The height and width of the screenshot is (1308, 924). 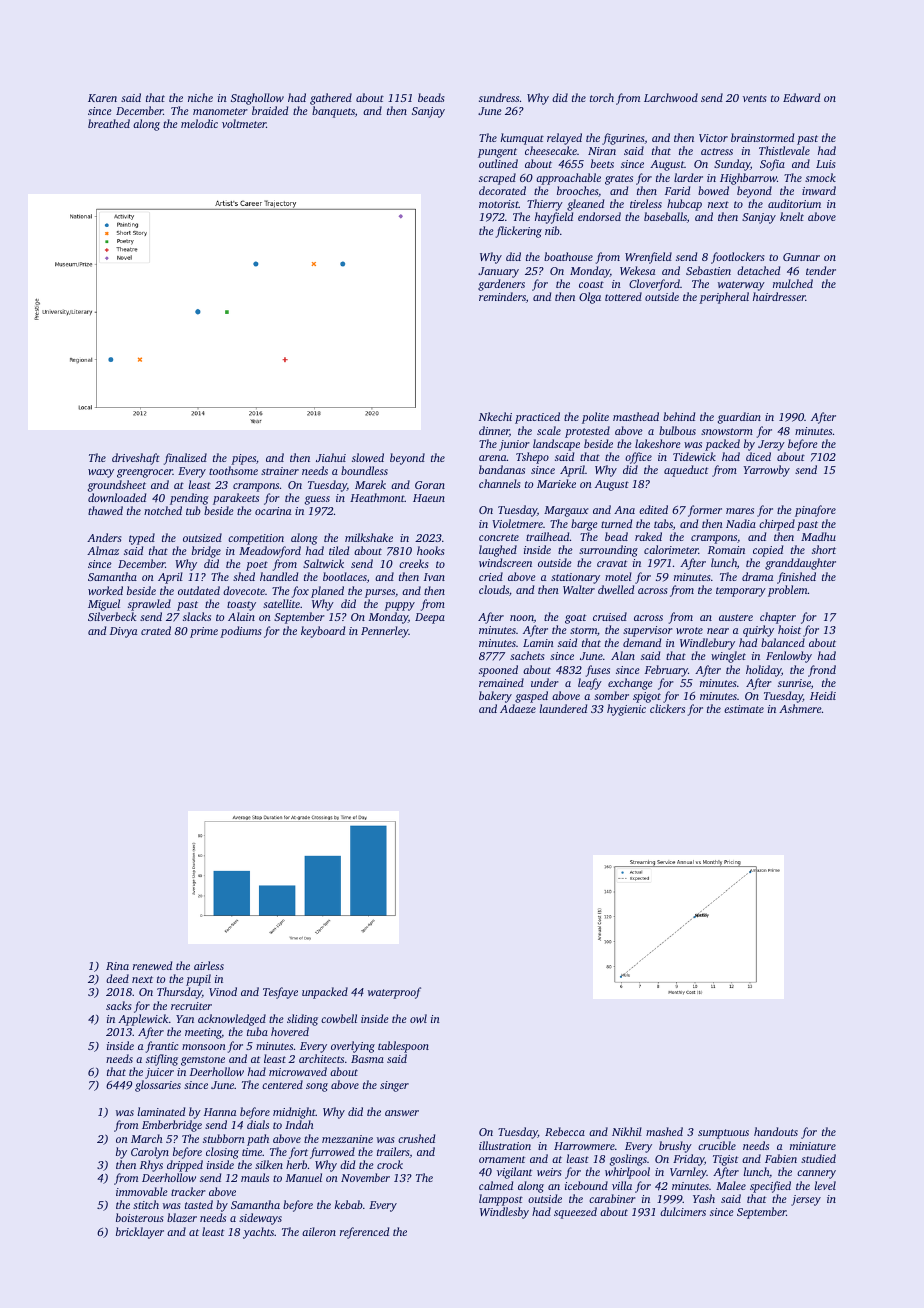 I want to click on concrete, so click(x=499, y=537).
